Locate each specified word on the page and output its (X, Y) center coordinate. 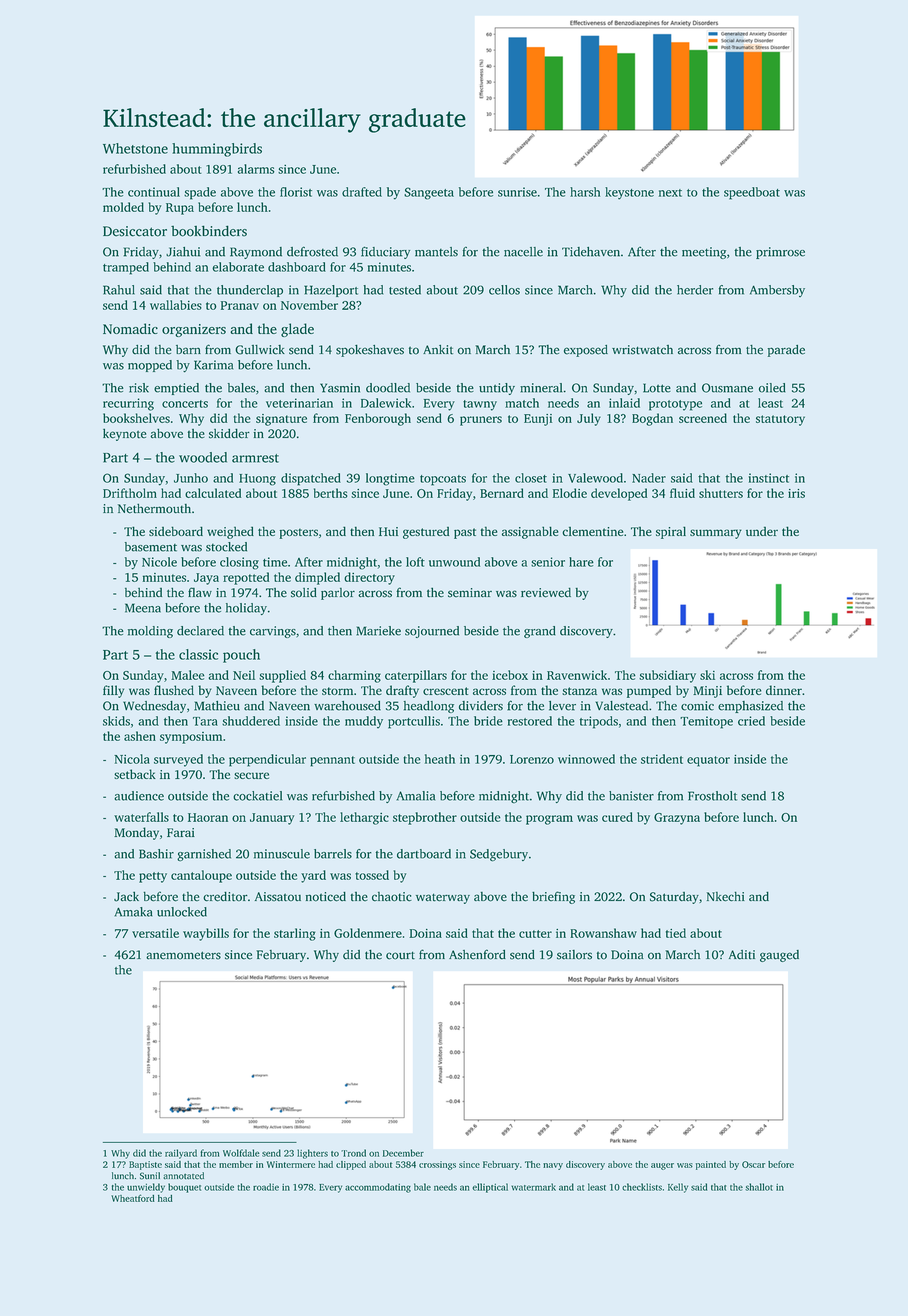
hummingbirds (217, 150)
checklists (642, 1187)
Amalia (415, 796)
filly (113, 691)
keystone (629, 193)
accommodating (378, 1188)
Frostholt (712, 796)
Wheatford (133, 1198)
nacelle (523, 252)
